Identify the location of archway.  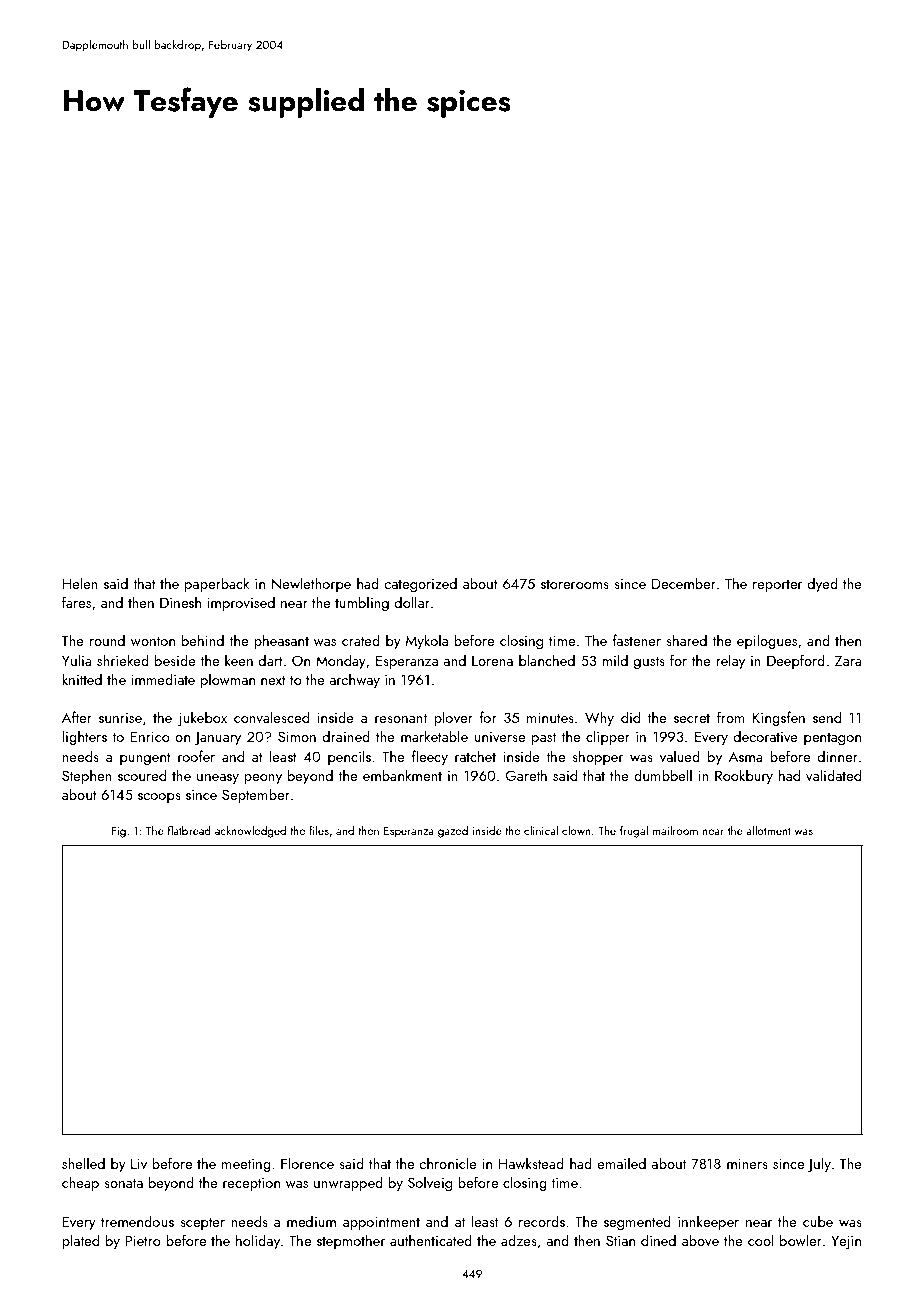
(355, 680).
